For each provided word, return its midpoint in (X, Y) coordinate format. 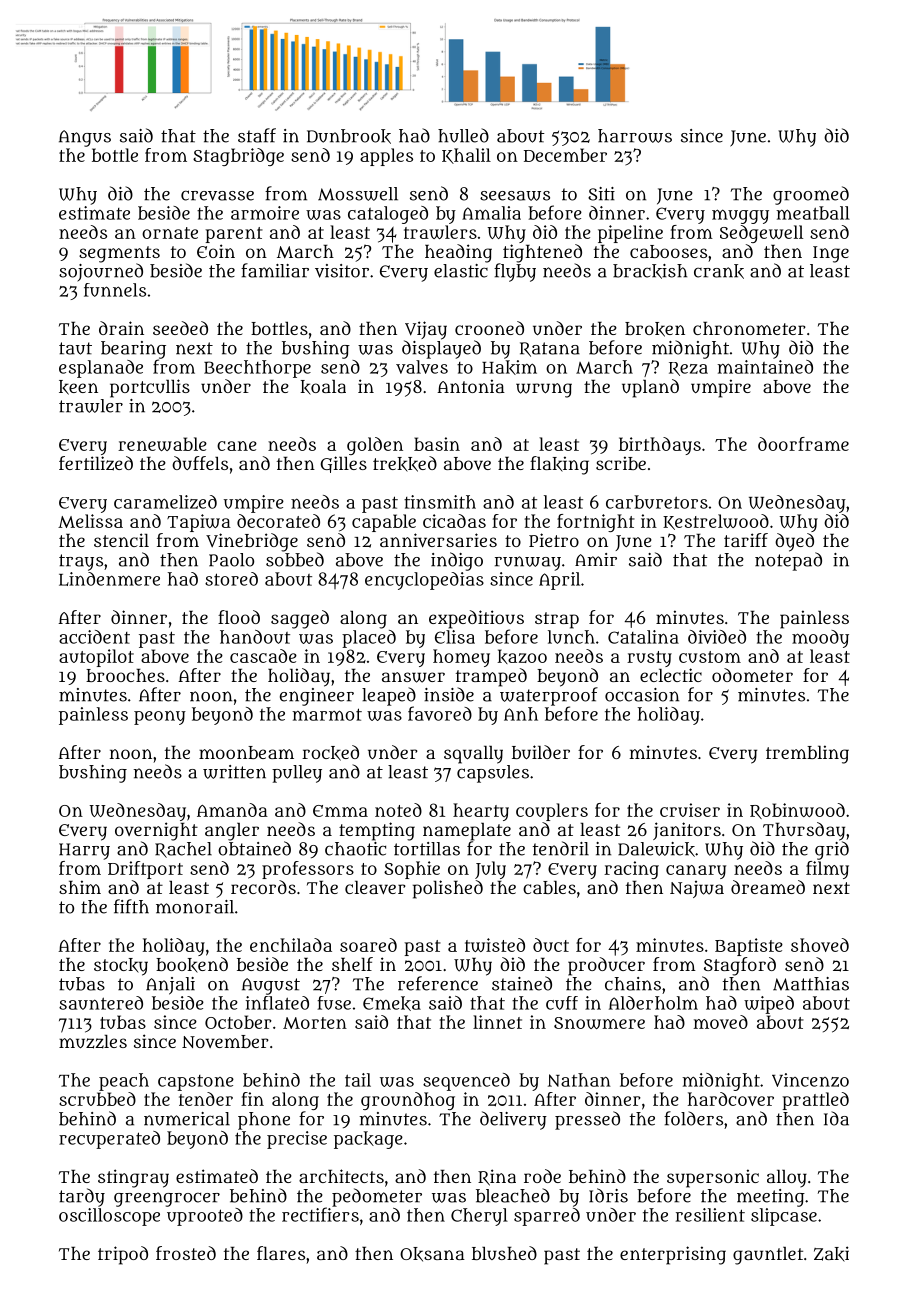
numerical (187, 1119)
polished (448, 889)
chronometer (749, 328)
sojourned (101, 272)
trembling (807, 754)
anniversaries (438, 540)
